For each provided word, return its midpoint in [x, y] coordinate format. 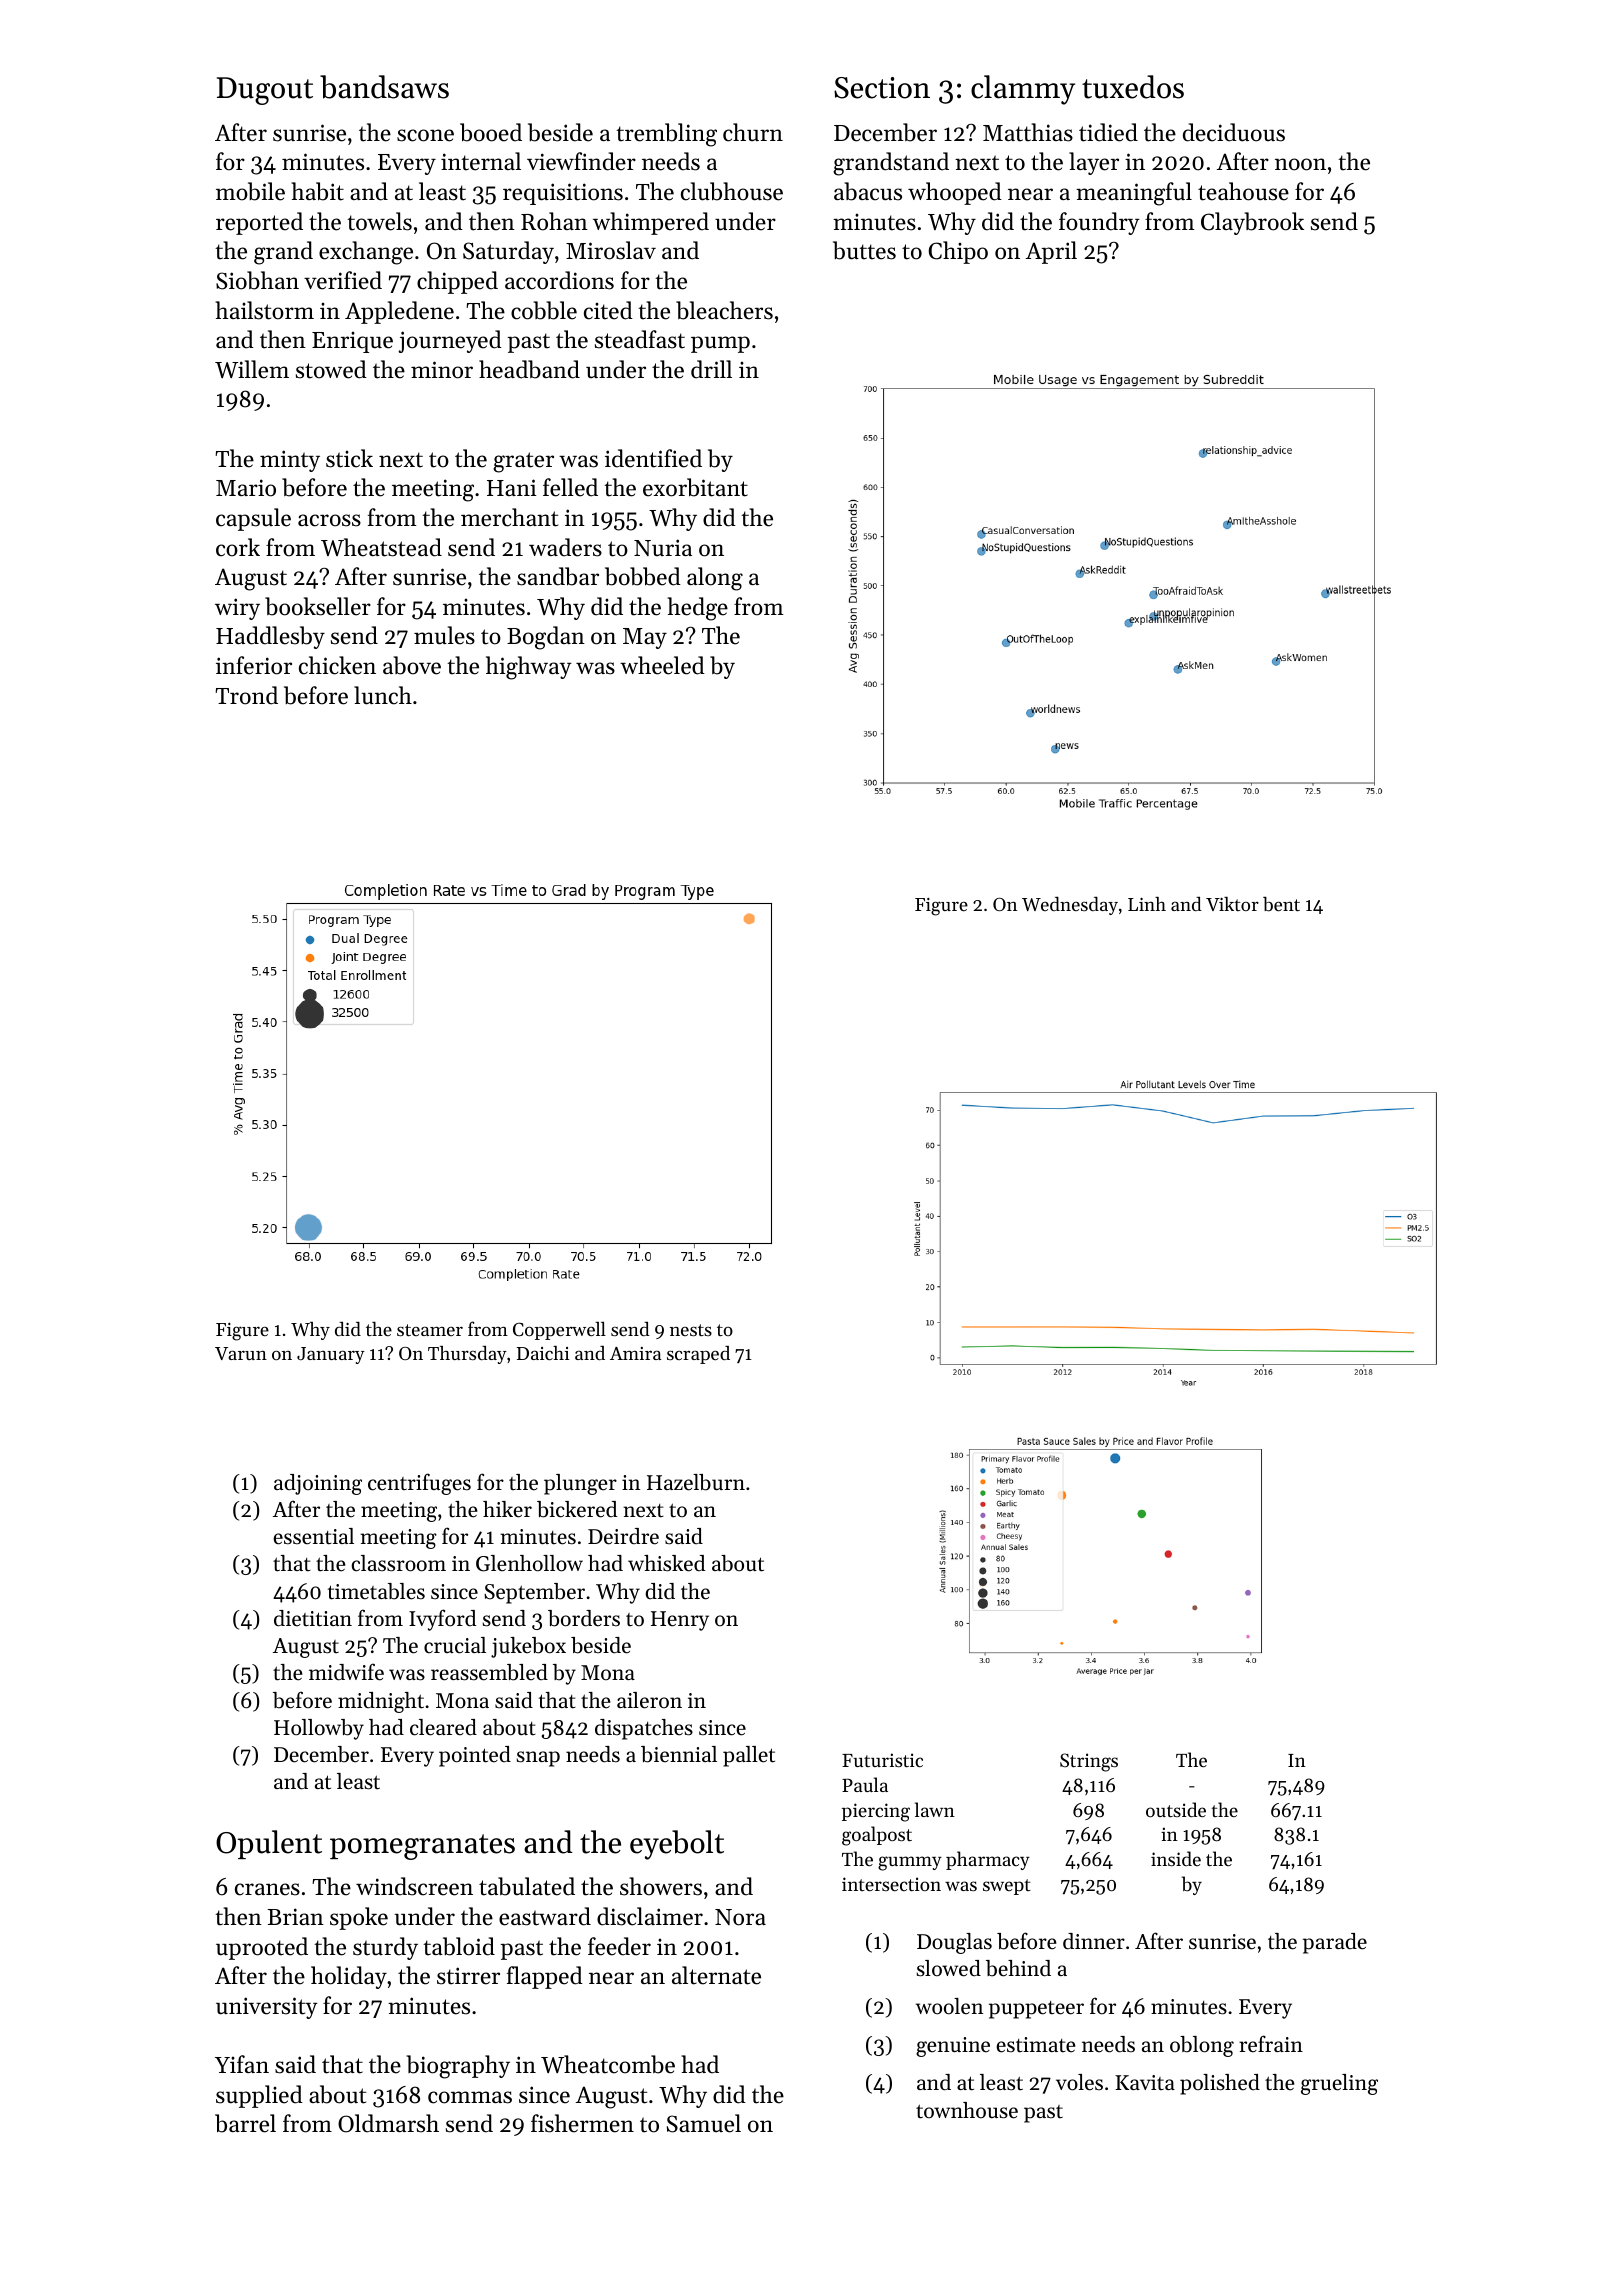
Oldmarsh [388, 2123]
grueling [1339, 2084]
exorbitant [695, 487]
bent [1281, 904]
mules [444, 635]
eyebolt [677, 1845]
